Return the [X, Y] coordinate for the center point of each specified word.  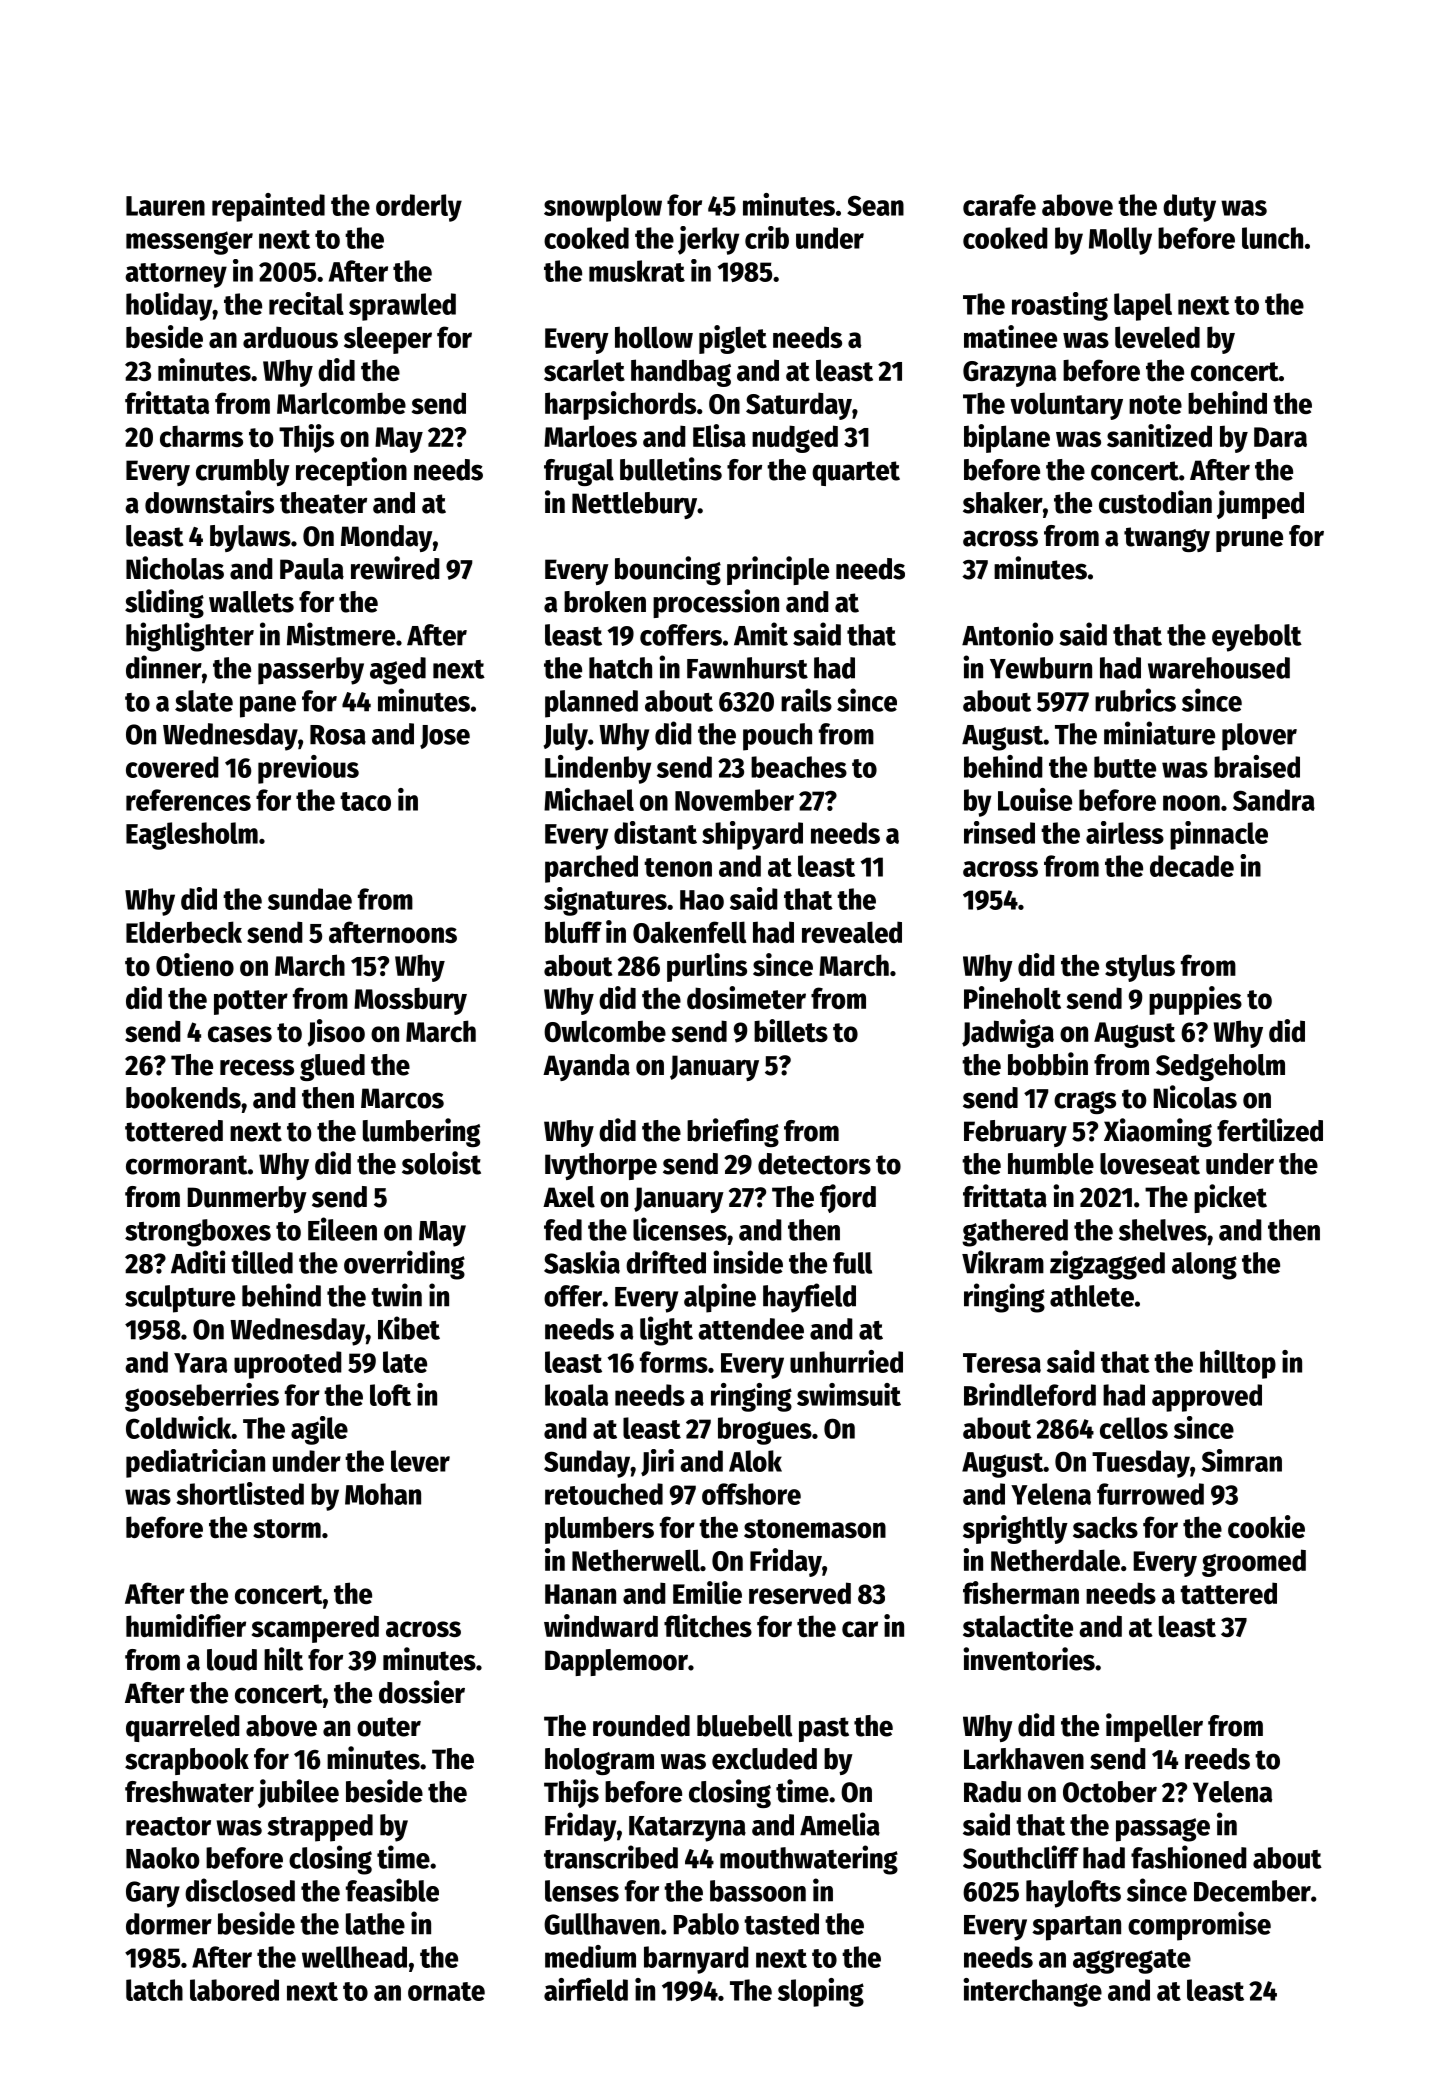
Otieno [195, 964]
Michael [589, 799]
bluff [573, 932]
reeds [1217, 1759]
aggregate [1132, 1961]
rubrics [1135, 700]
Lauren [165, 206]
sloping [821, 1992]
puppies [1195, 1000]
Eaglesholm [192, 836]
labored [234, 1990]
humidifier [186, 1625]
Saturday [799, 406]
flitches [708, 1625]
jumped [1260, 504]
